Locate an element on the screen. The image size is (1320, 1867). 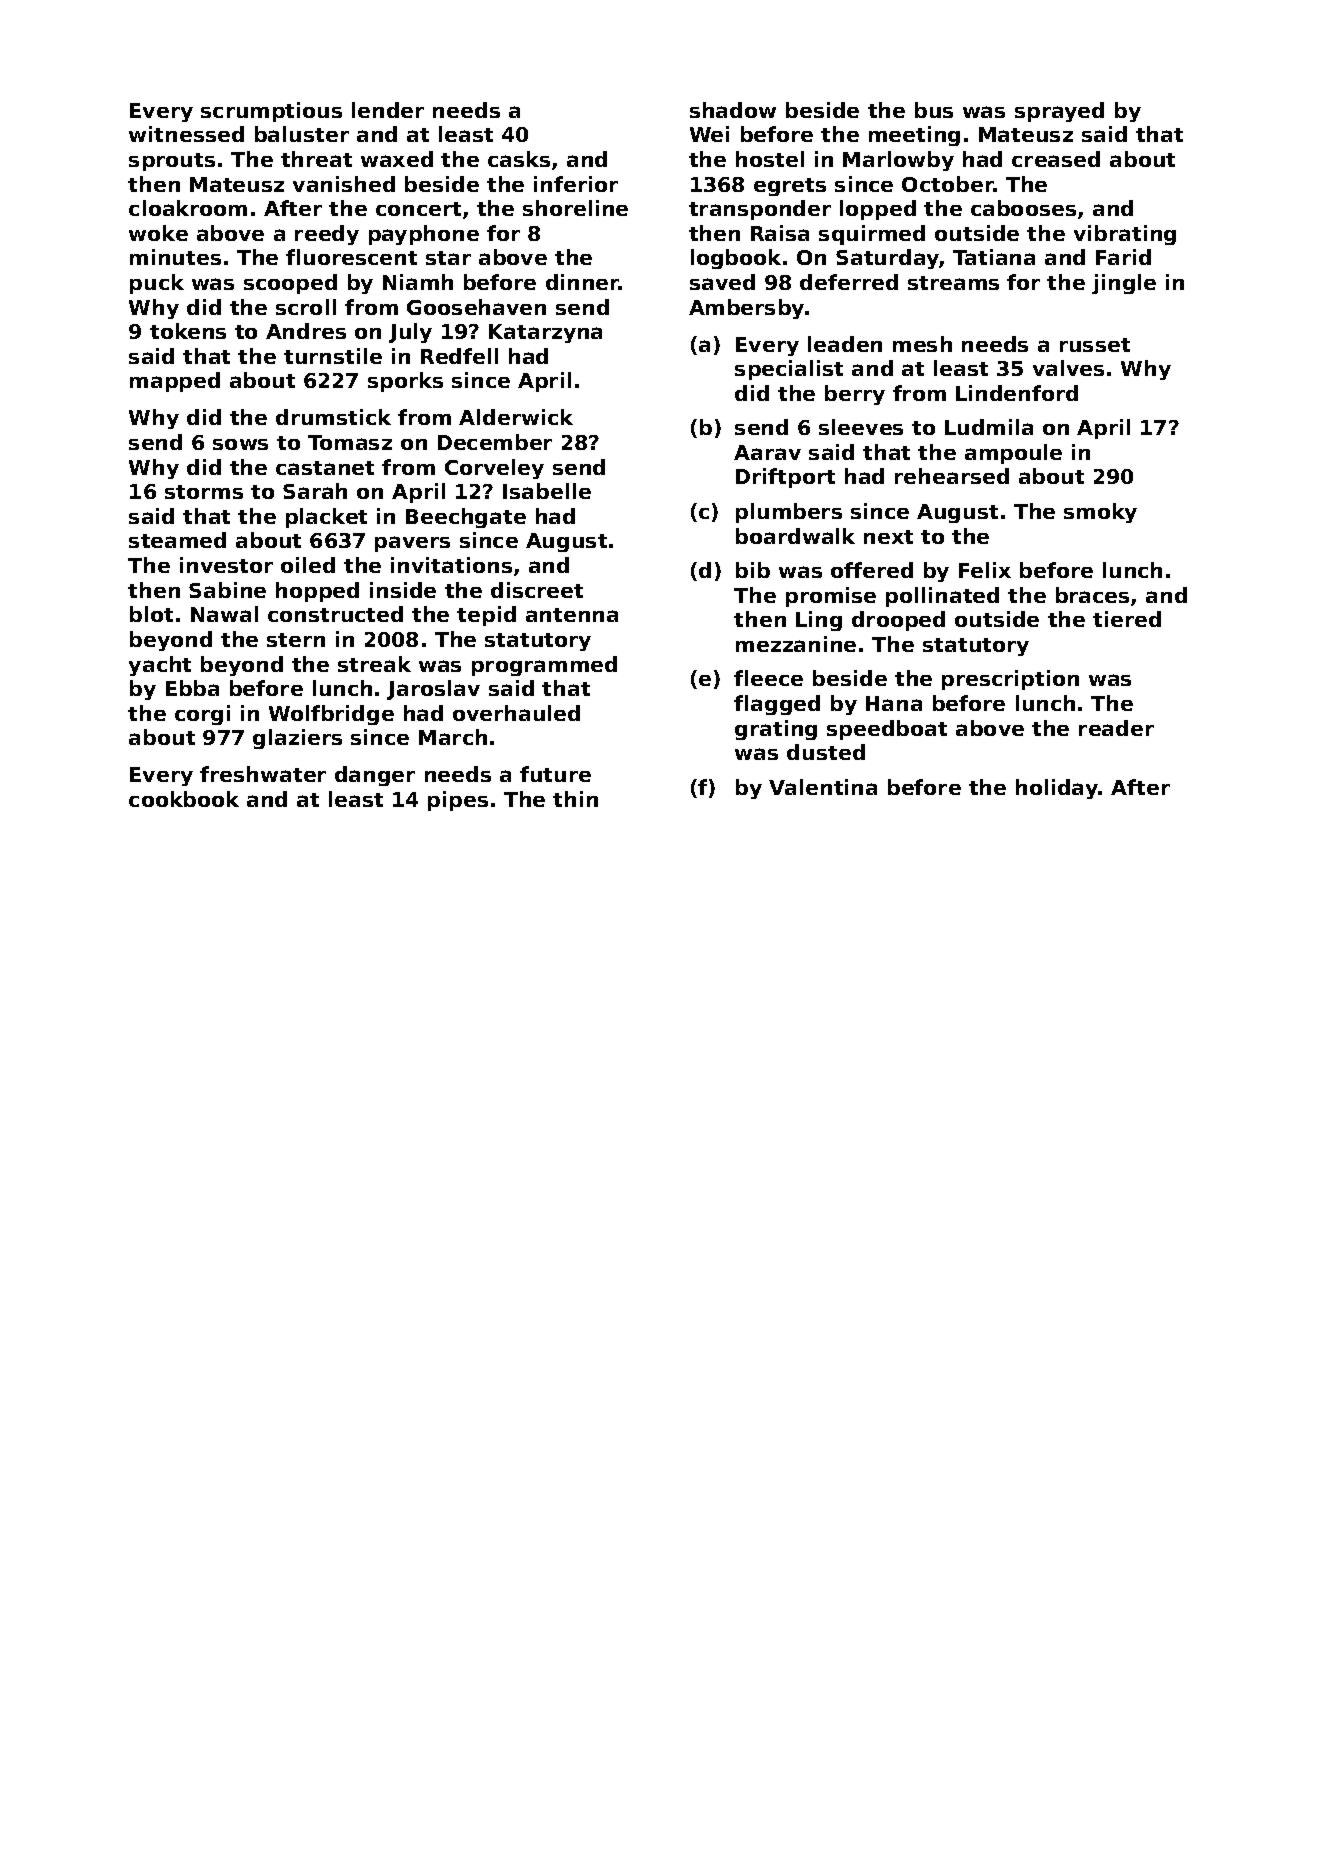
tokens is located at coordinates (188, 331).
